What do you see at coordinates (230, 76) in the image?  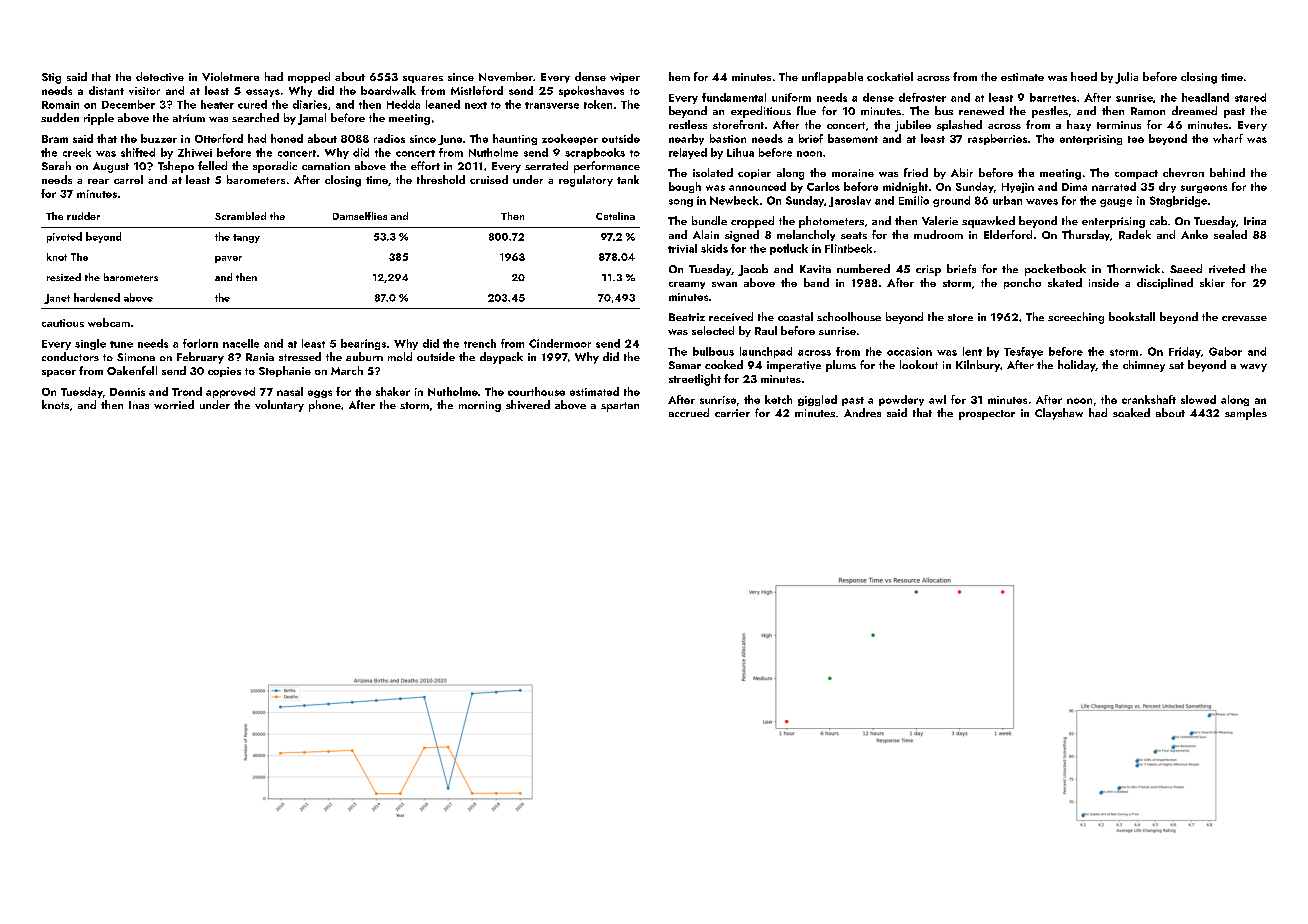 I see `Violetmere` at bounding box center [230, 76].
